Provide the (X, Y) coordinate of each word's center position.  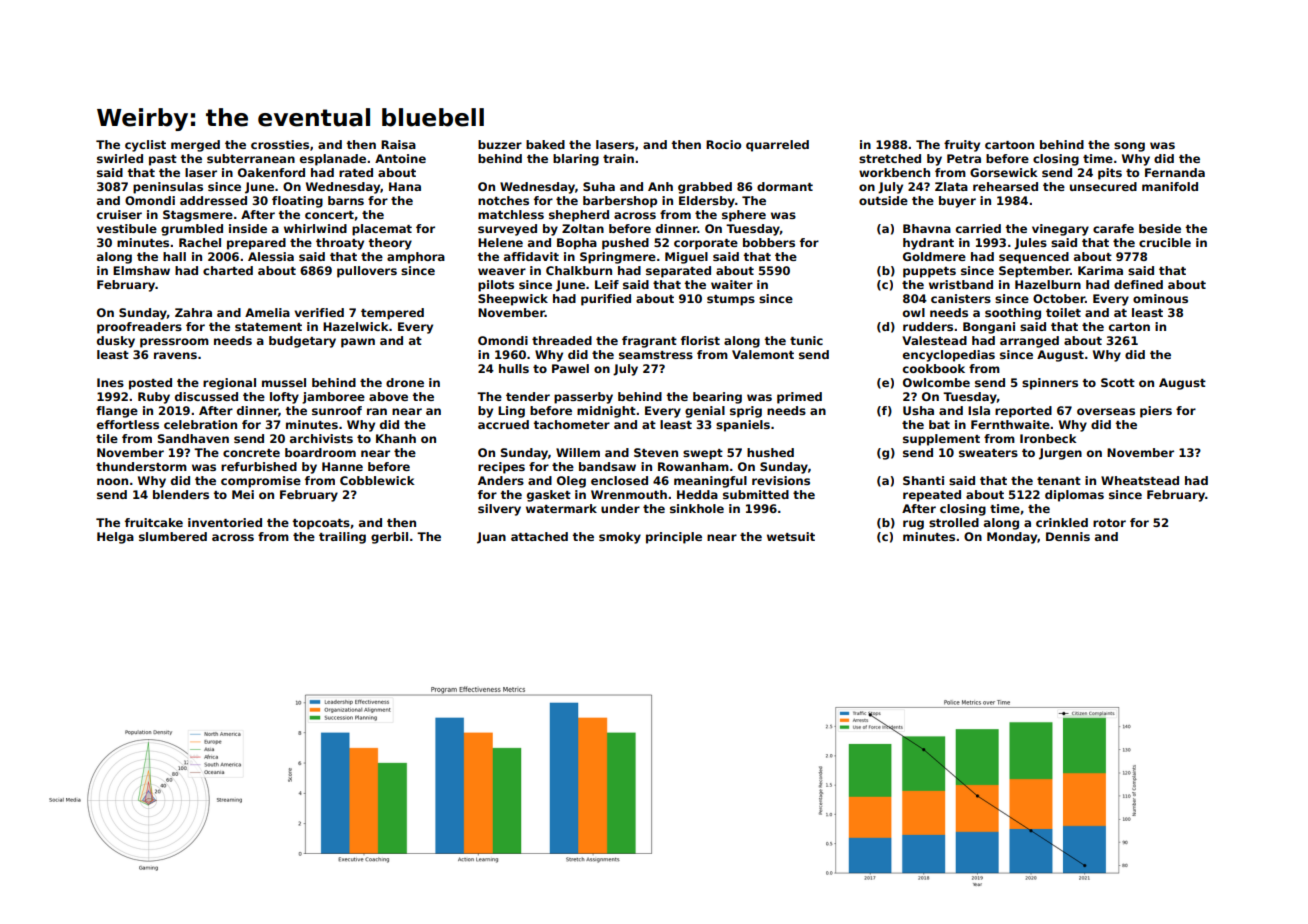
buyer (957, 202)
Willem (578, 452)
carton (1129, 327)
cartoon (1009, 145)
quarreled (777, 146)
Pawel (570, 368)
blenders (181, 494)
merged (195, 146)
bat (939, 424)
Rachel (200, 242)
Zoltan (583, 228)
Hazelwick (356, 326)
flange (117, 412)
